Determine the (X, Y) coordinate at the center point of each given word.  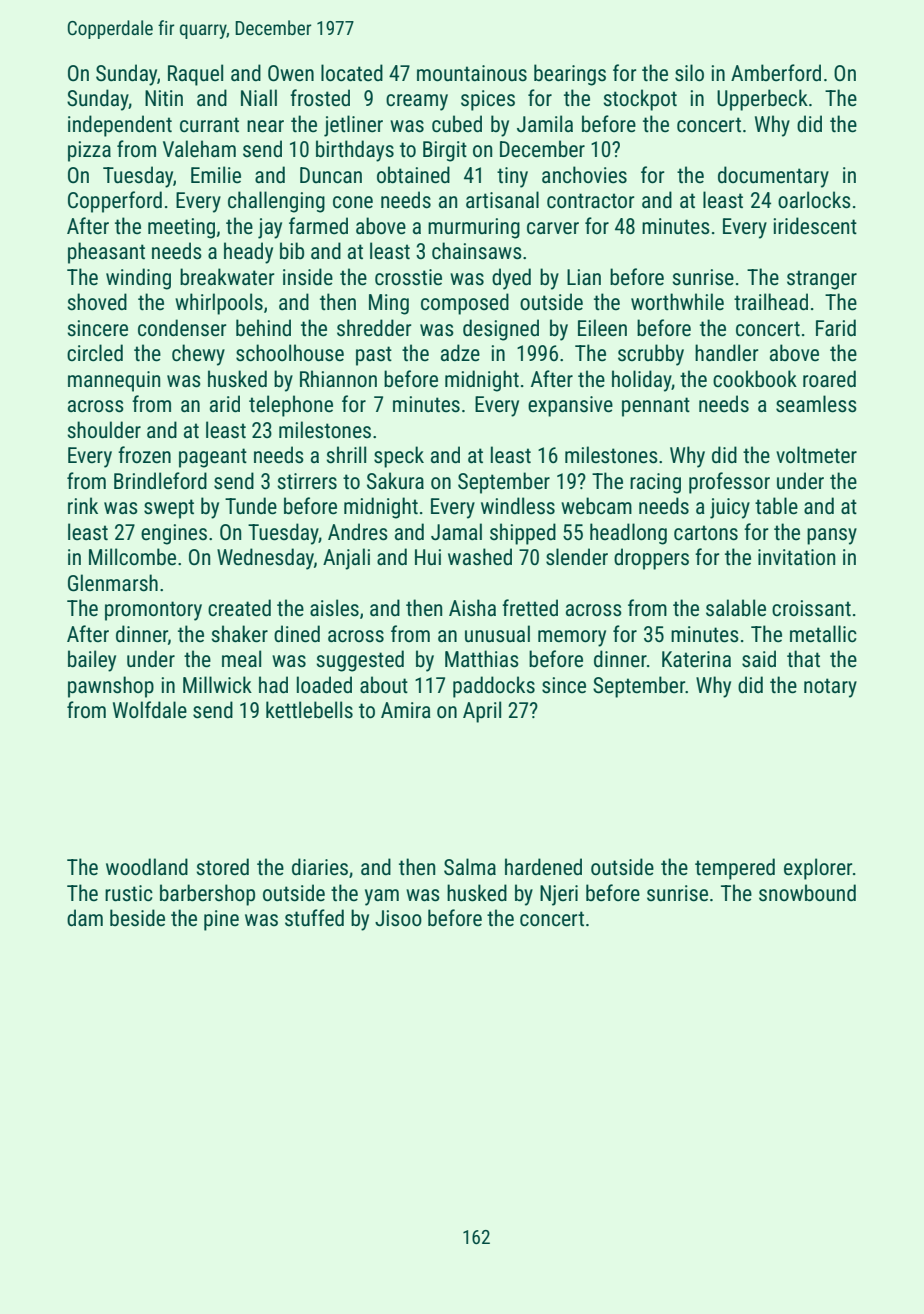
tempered (735, 869)
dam (85, 917)
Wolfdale (150, 710)
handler (727, 352)
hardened (543, 866)
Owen (291, 73)
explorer (818, 869)
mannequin (114, 381)
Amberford (776, 72)
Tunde (251, 506)
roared (829, 379)
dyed (511, 279)
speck (399, 457)
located (352, 72)
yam (382, 897)
